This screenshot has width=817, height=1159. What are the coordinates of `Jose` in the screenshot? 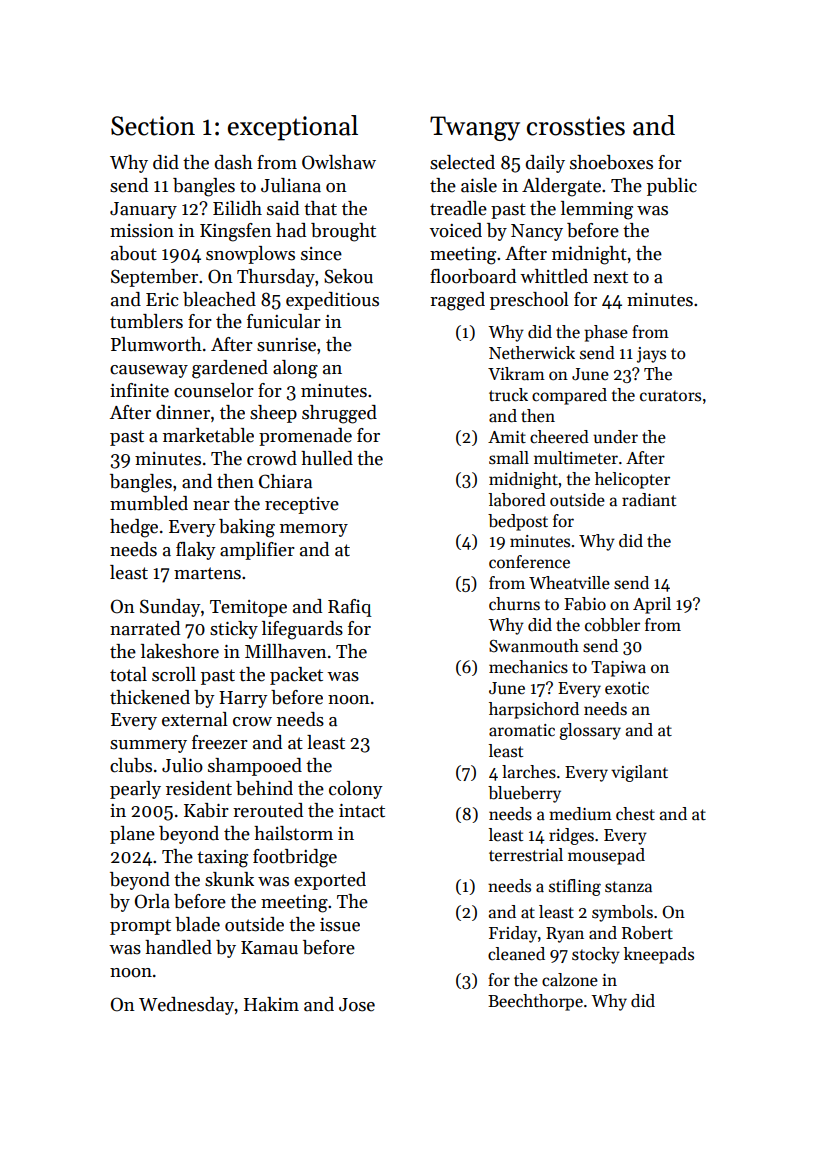 It's located at (357, 1005).
